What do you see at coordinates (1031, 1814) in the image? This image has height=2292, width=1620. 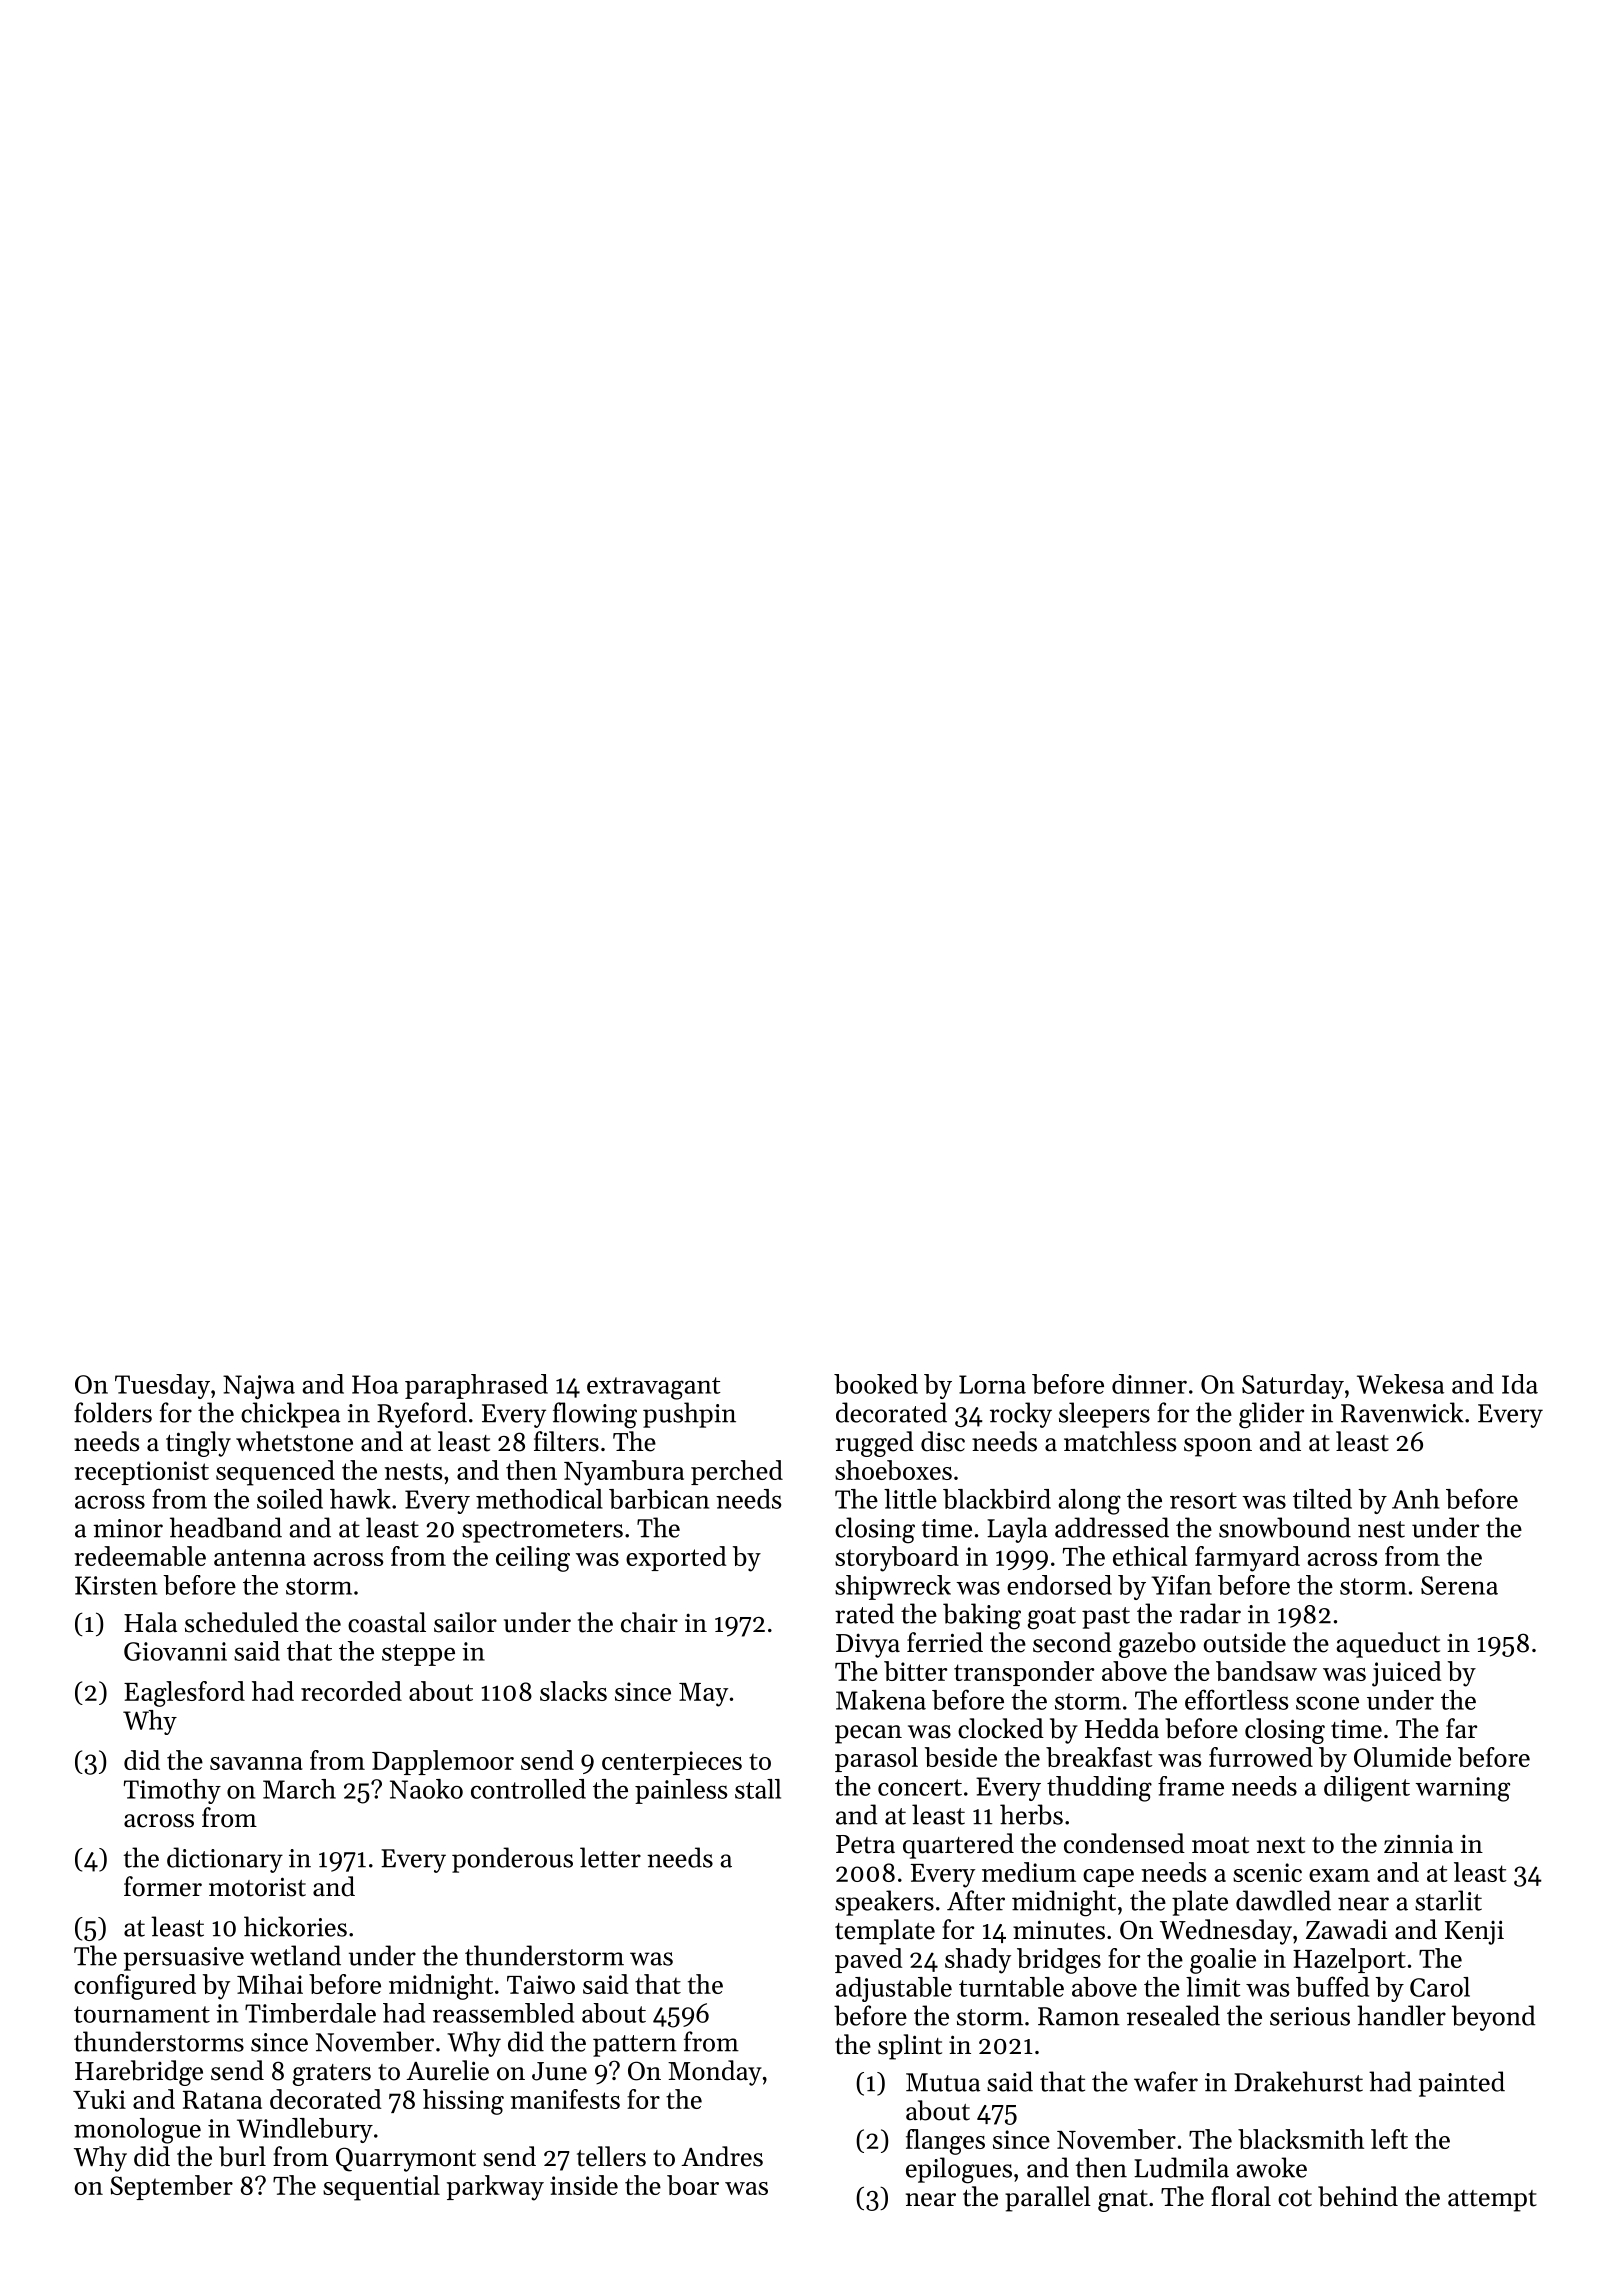 I see `herbs` at bounding box center [1031, 1814].
